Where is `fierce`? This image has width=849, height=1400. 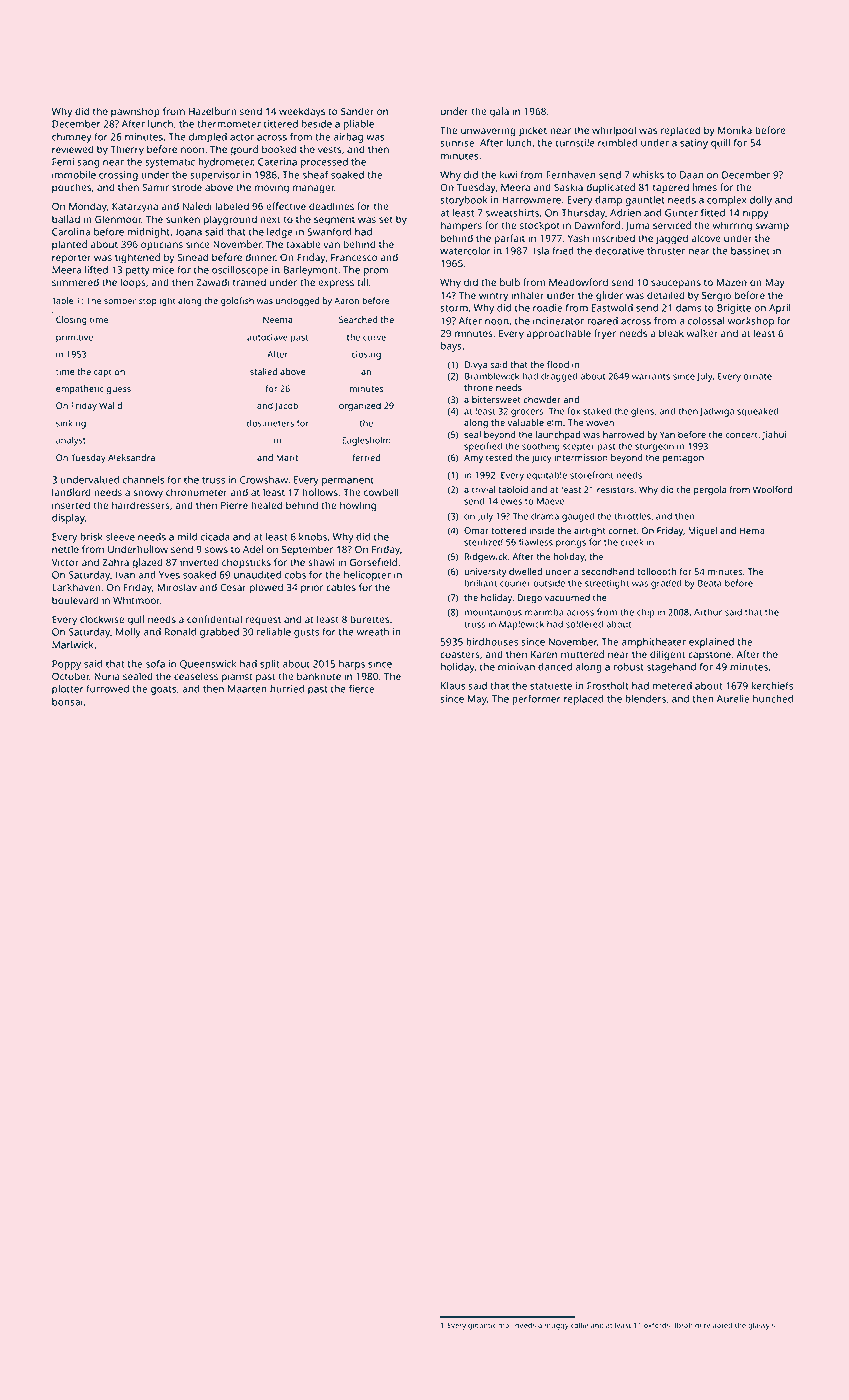
fierce is located at coordinates (362, 688).
